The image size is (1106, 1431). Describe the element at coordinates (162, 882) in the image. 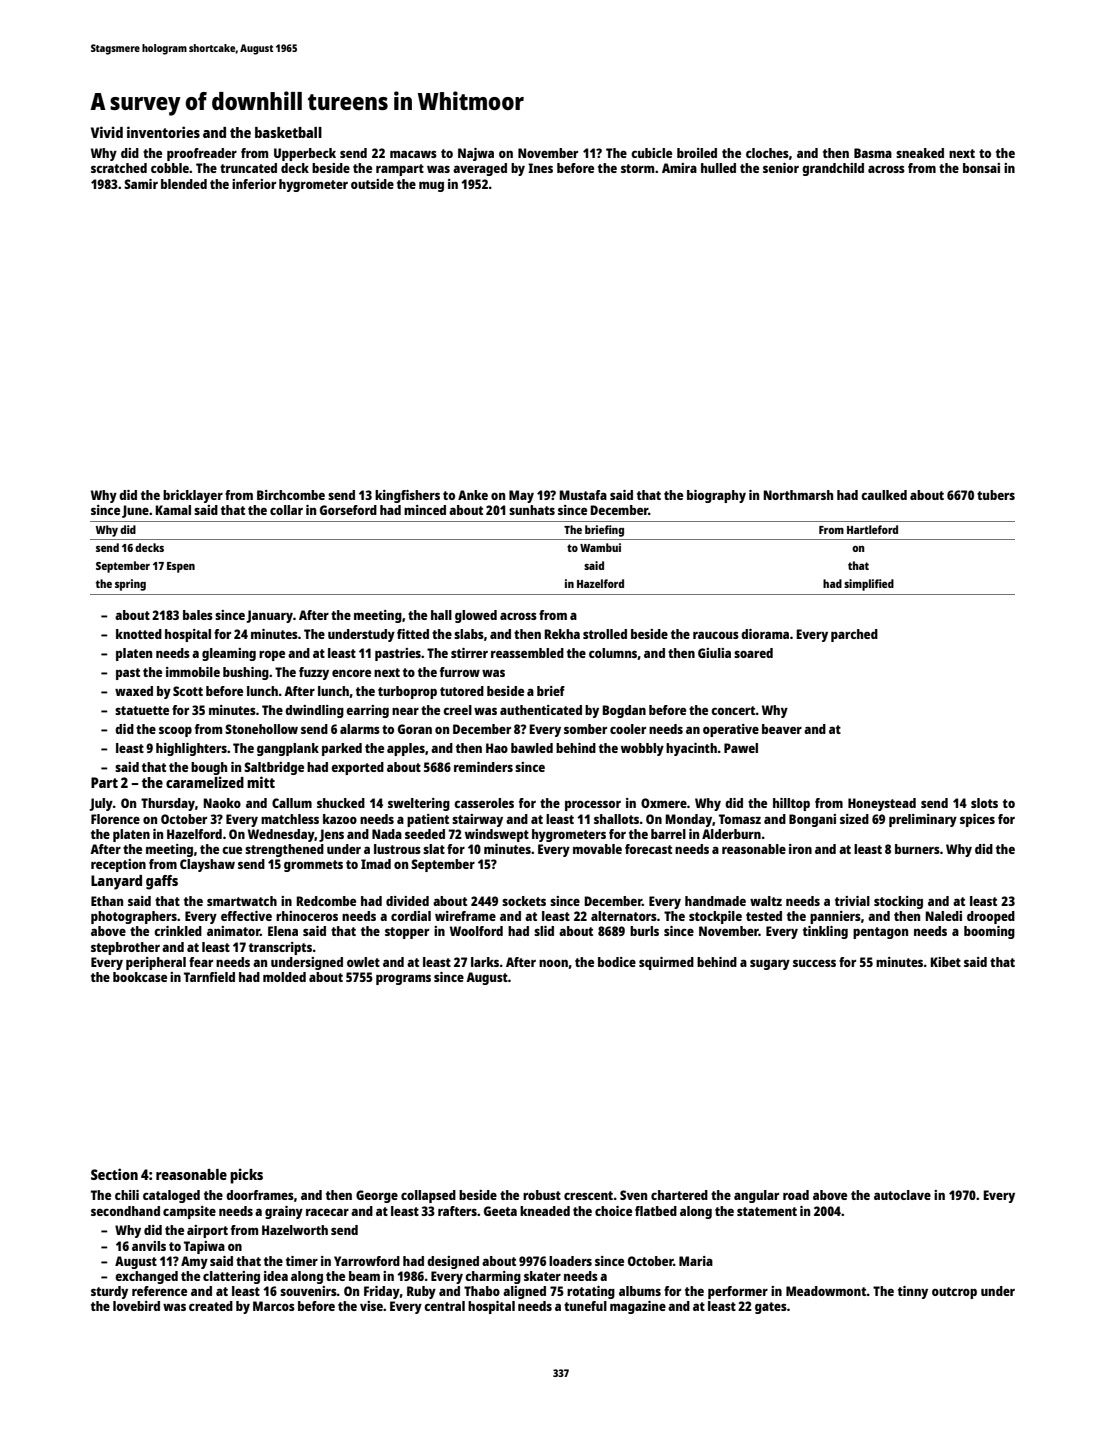

I see `gaffs` at that location.
